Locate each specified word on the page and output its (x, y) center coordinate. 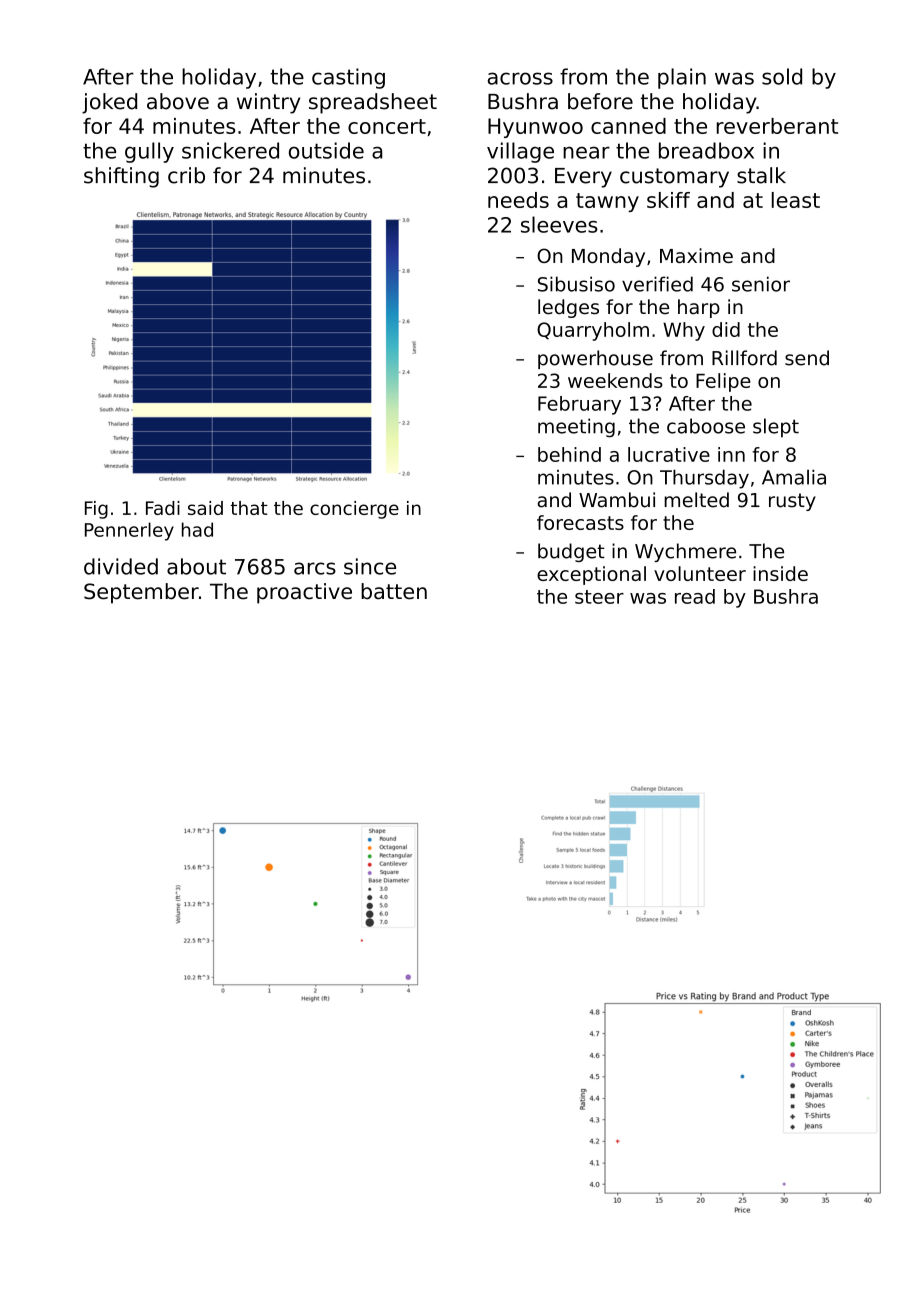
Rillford (744, 358)
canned (628, 126)
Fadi (163, 508)
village (520, 152)
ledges (568, 308)
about (196, 566)
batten (394, 591)
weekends (615, 380)
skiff (668, 200)
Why (684, 331)
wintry (268, 103)
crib (186, 175)
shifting (121, 177)
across (520, 78)
